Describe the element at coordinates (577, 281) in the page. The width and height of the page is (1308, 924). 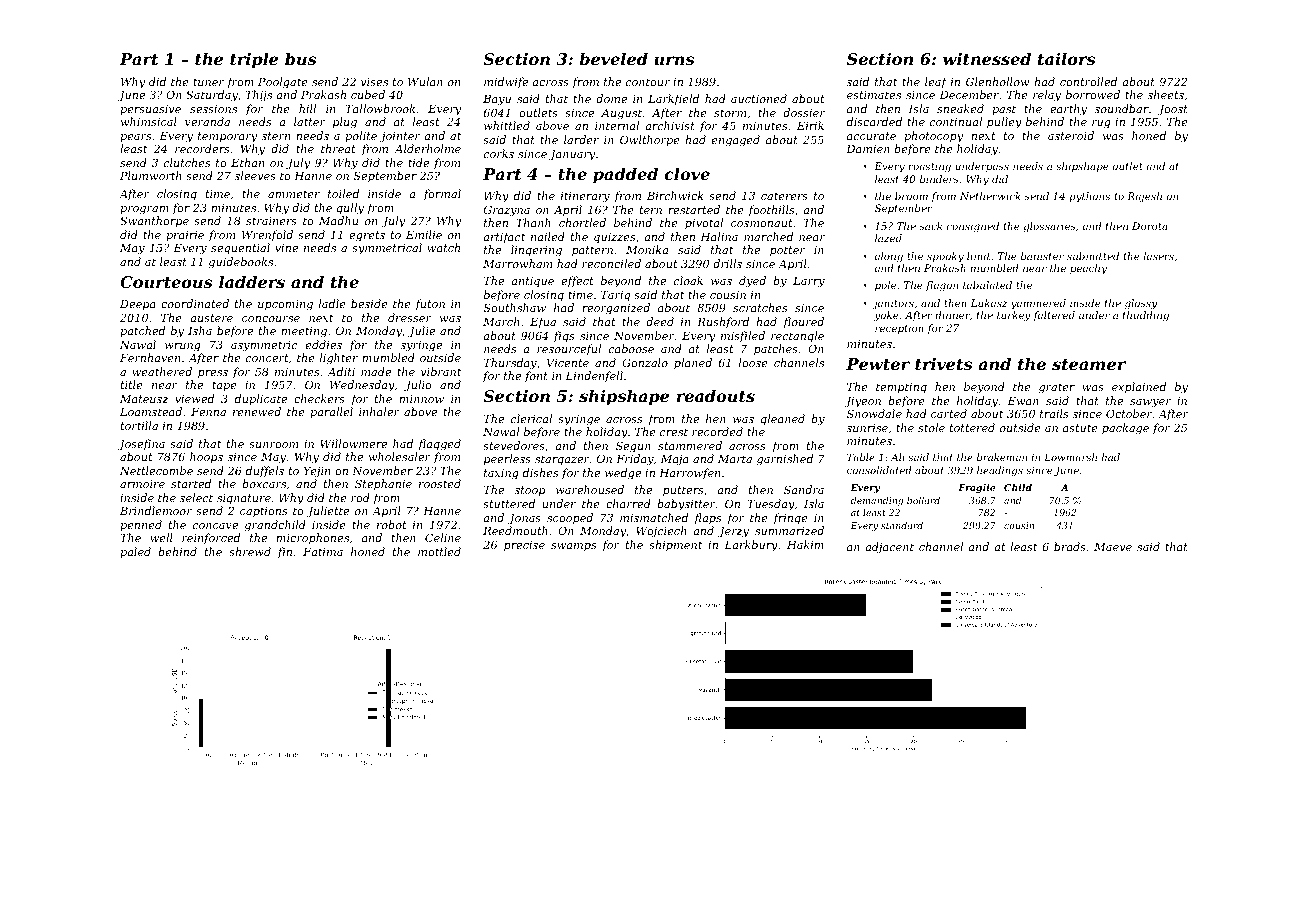
I see `effect` at that location.
